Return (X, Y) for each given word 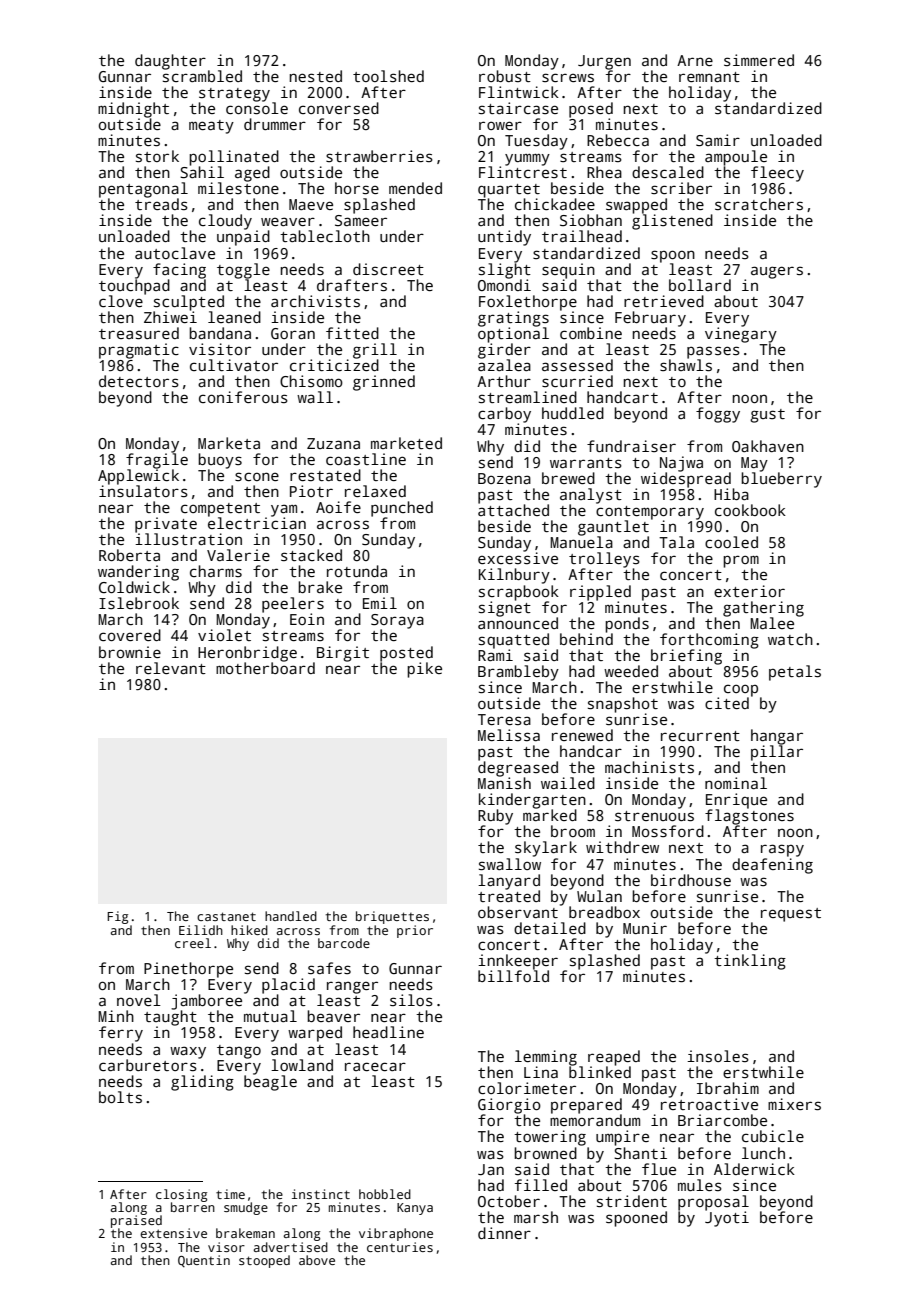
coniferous (243, 397)
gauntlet (613, 528)
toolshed (388, 76)
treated (509, 896)
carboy (504, 415)
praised (136, 1222)
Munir (645, 928)
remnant (709, 77)
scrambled (202, 76)
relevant (171, 668)
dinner (504, 1233)
